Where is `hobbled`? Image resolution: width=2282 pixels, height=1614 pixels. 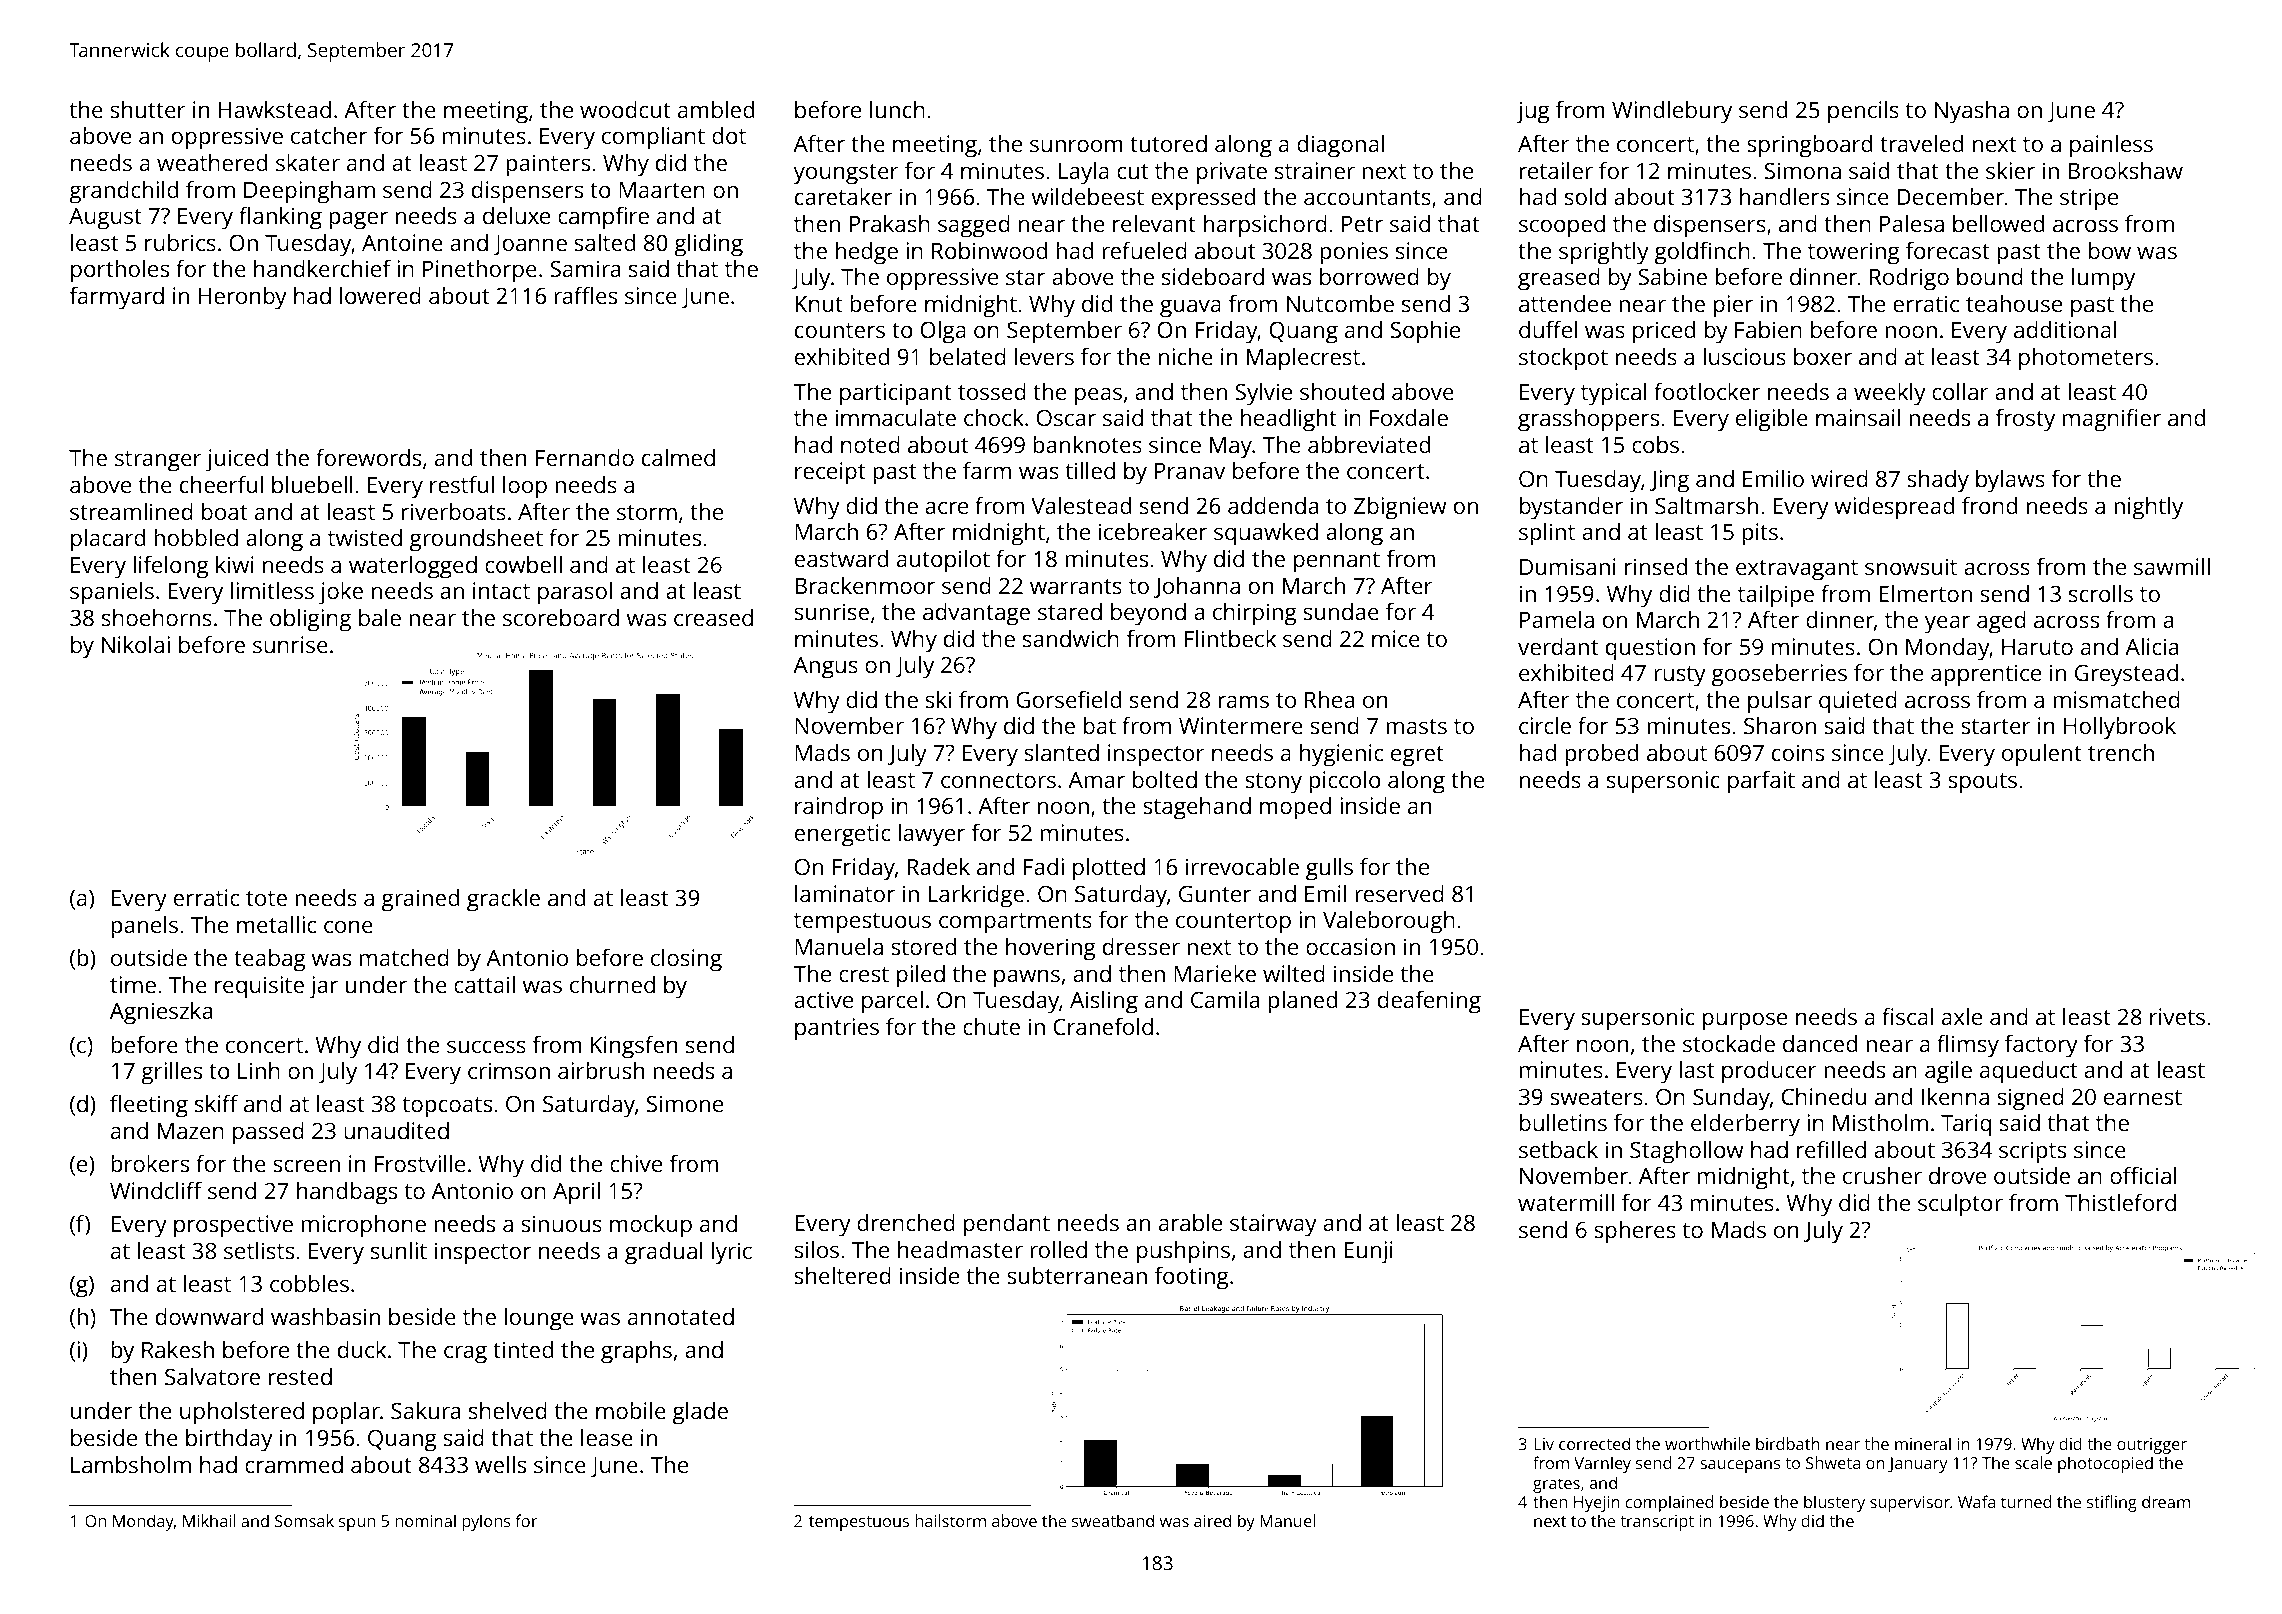
hobbled is located at coordinates (196, 537).
